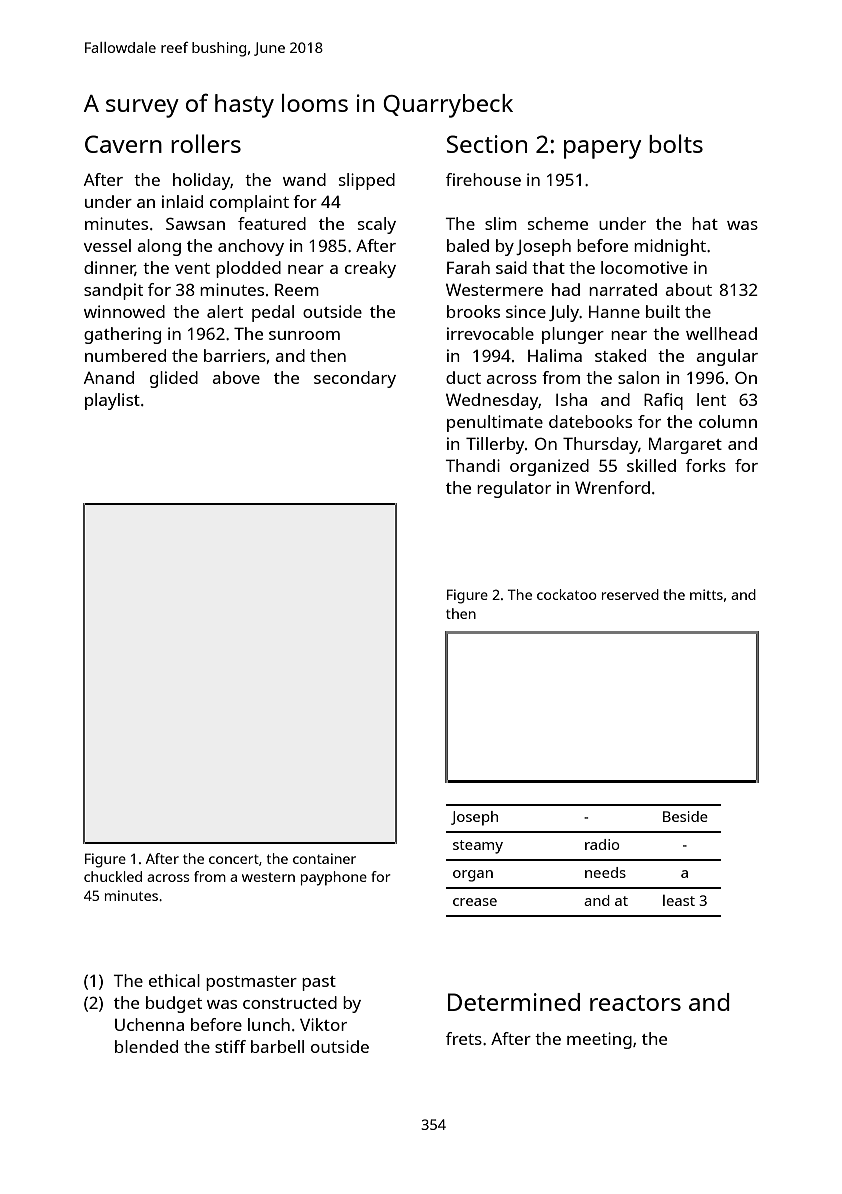  Describe the element at coordinates (478, 847) in the image. I see `steamy` at that location.
